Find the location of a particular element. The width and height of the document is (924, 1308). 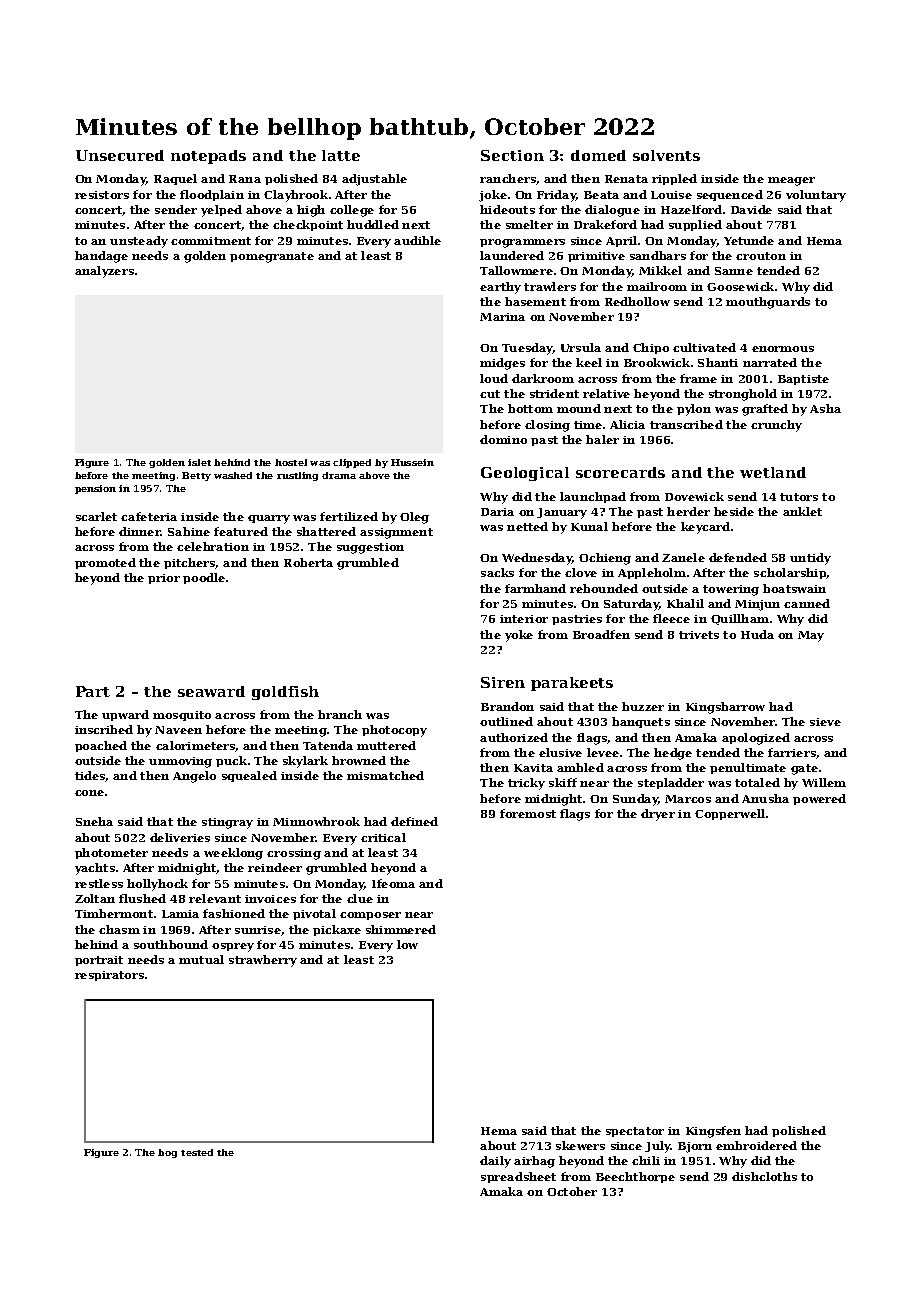

notepads is located at coordinates (208, 157).
